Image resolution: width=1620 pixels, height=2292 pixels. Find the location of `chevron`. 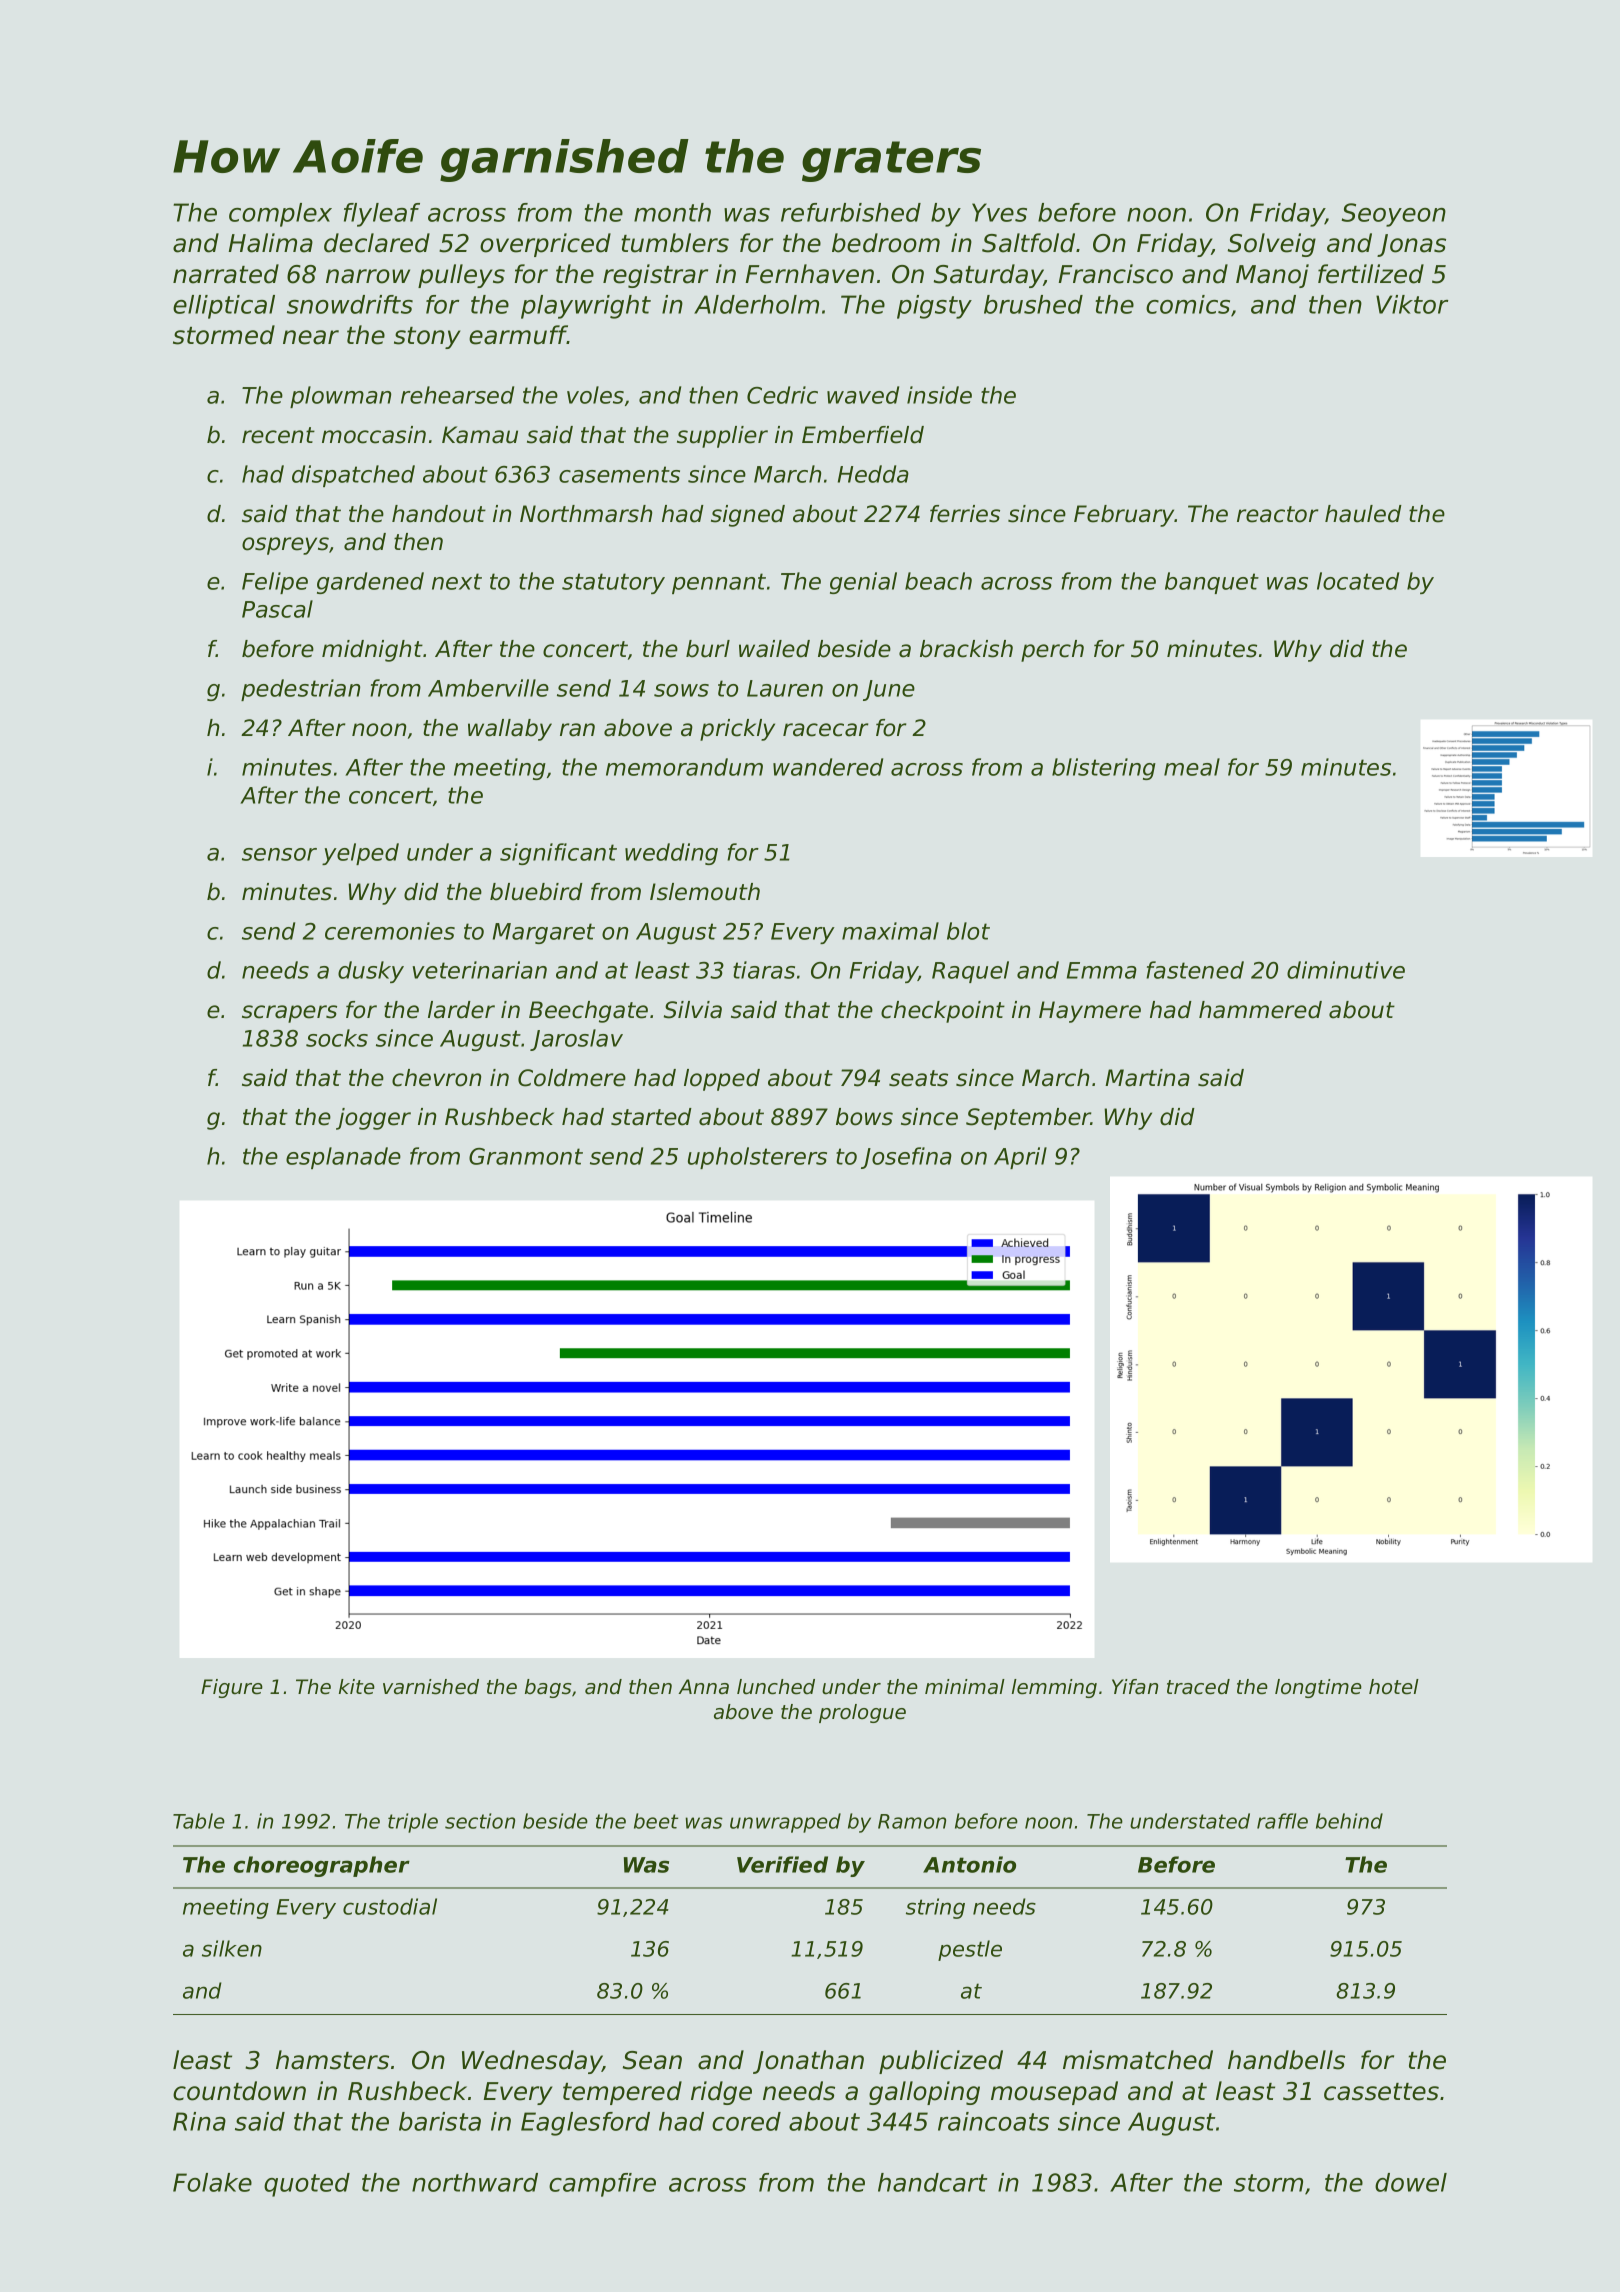

chevron is located at coordinates (436, 1078).
